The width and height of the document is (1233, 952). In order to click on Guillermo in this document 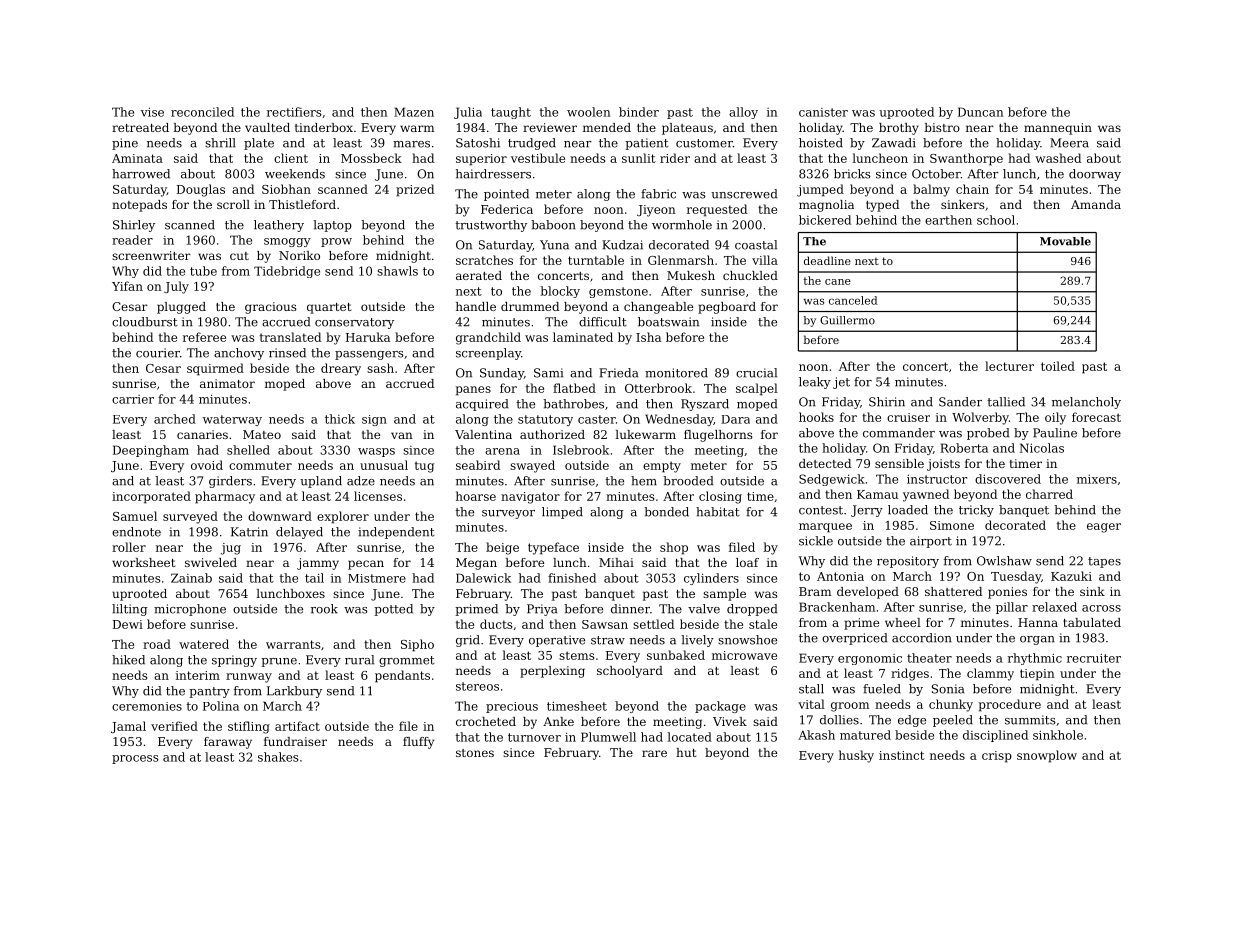, I will do `click(847, 320)`.
